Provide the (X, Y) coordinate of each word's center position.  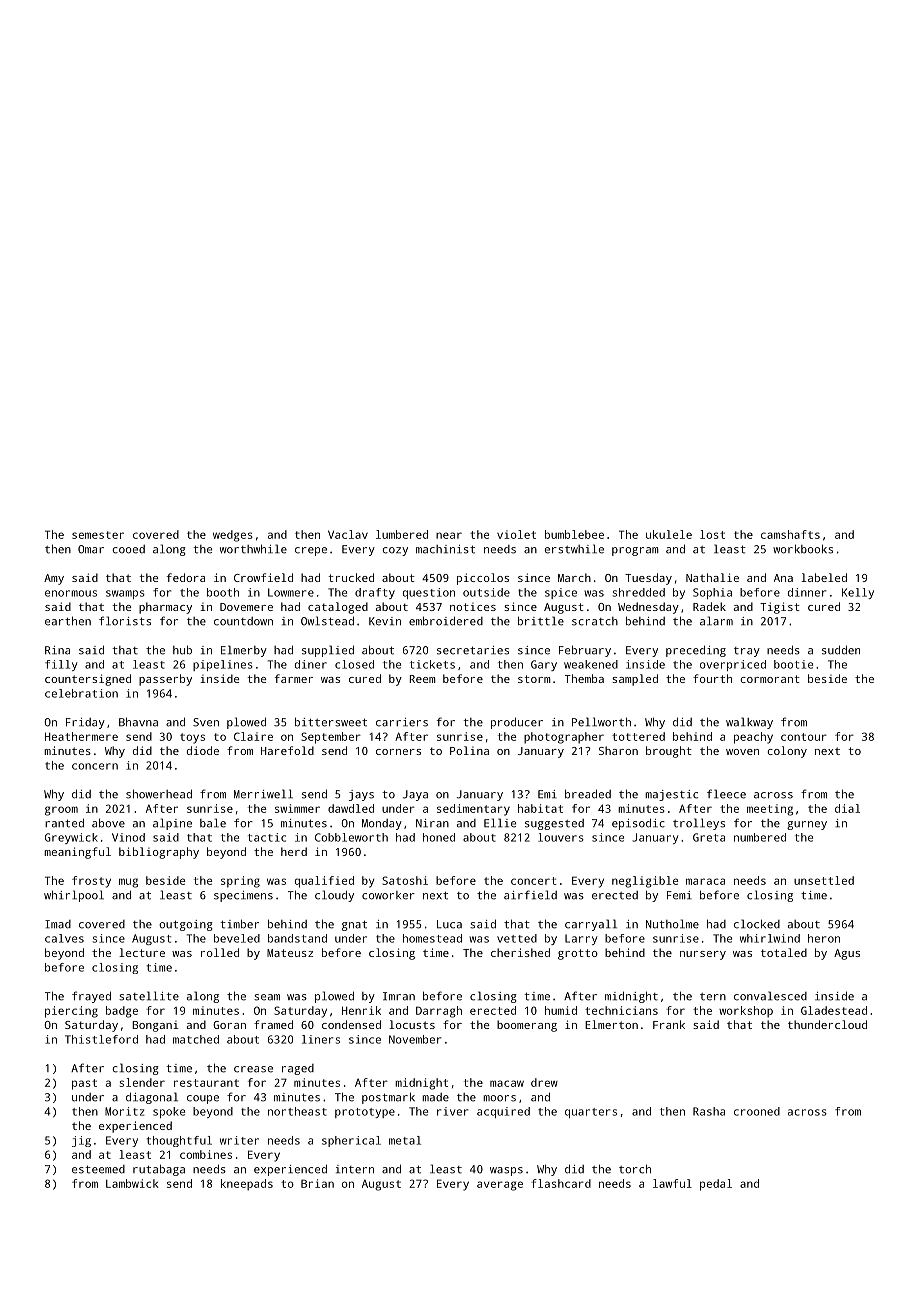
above (108, 823)
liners (321, 1039)
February (585, 651)
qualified (324, 882)
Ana (783, 578)
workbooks (803, 549)
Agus (847, 954)
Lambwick (132, 1183)
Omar (91, 549)
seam (267, 997)
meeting (770, 810)
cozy (395, 551)
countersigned (88, 680)
